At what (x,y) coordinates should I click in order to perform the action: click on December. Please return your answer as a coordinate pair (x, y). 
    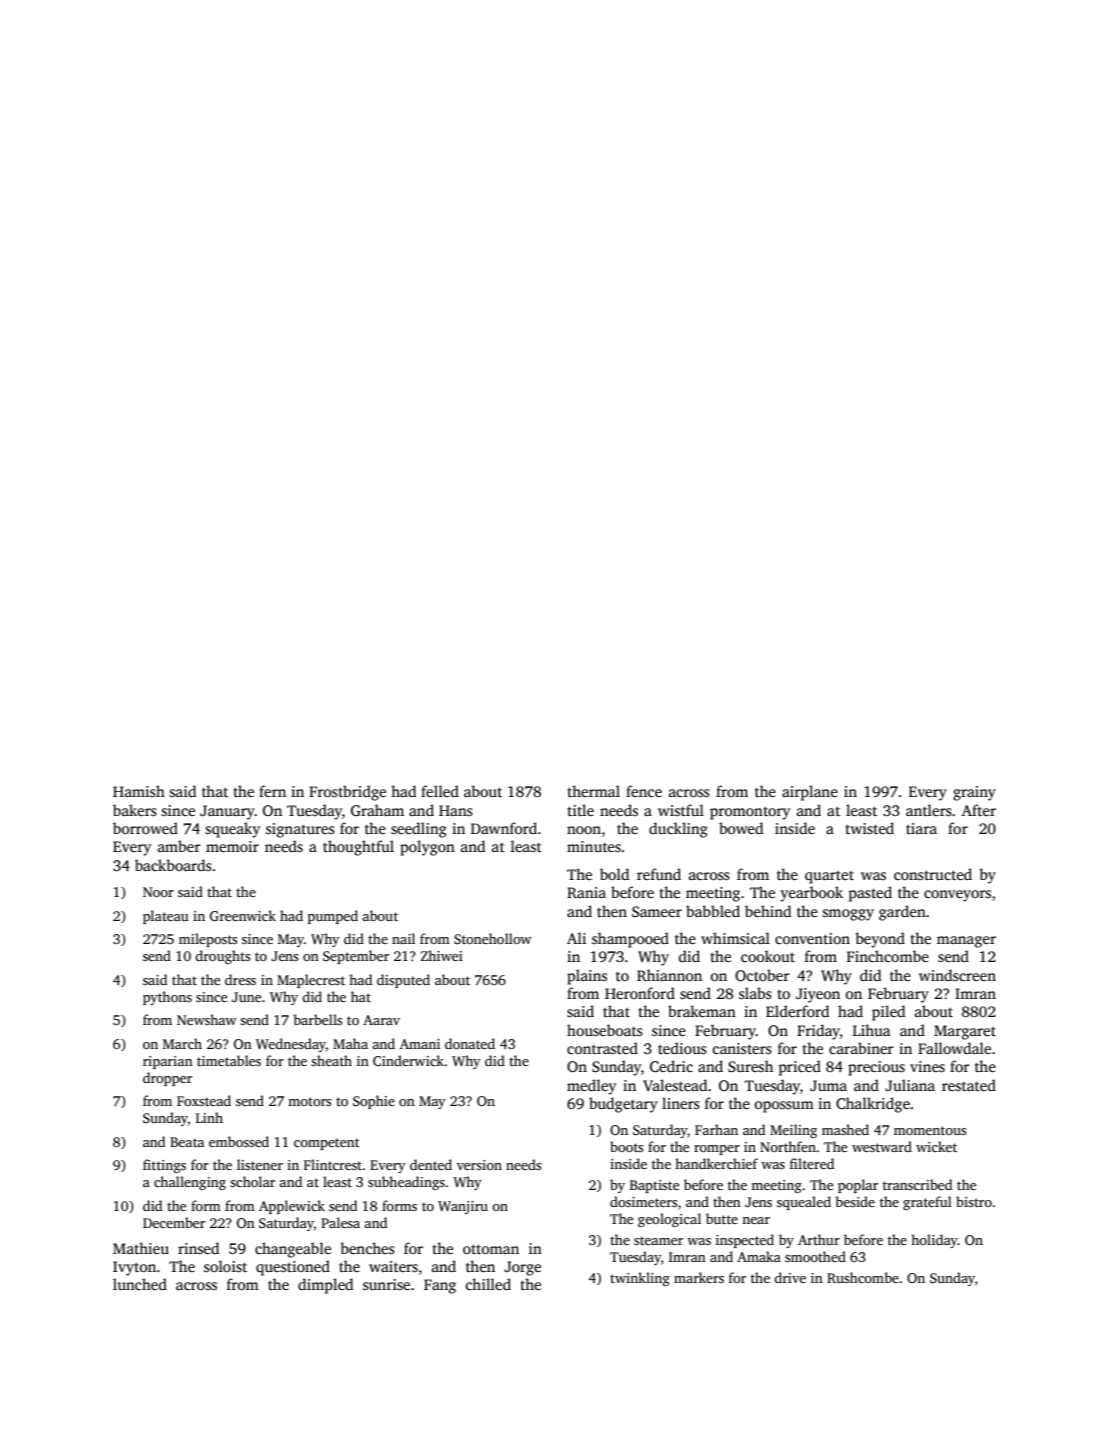
    Looking at the image, I should click on (174, 1222).
